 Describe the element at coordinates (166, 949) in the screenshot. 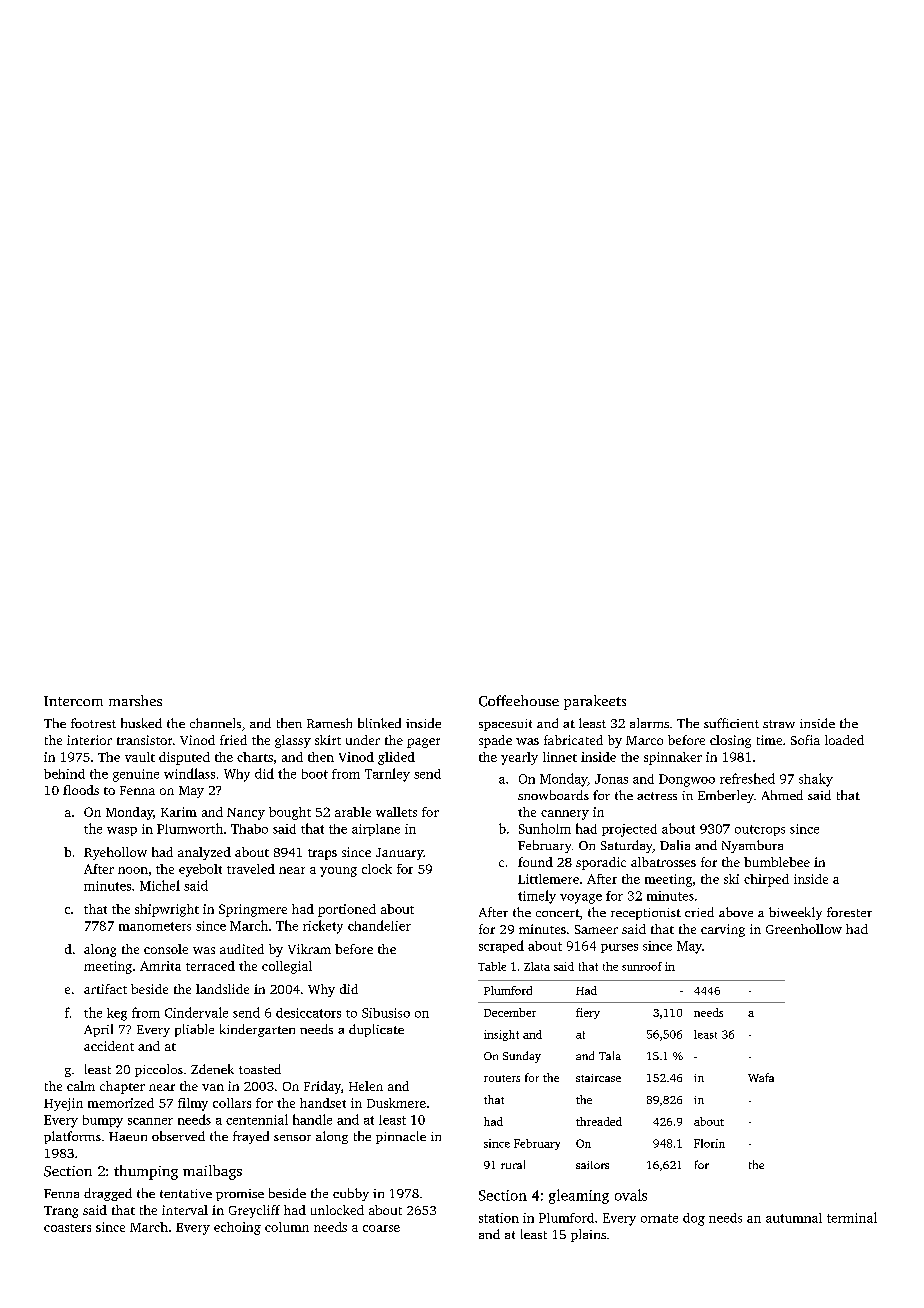

I see `console` at that location.
